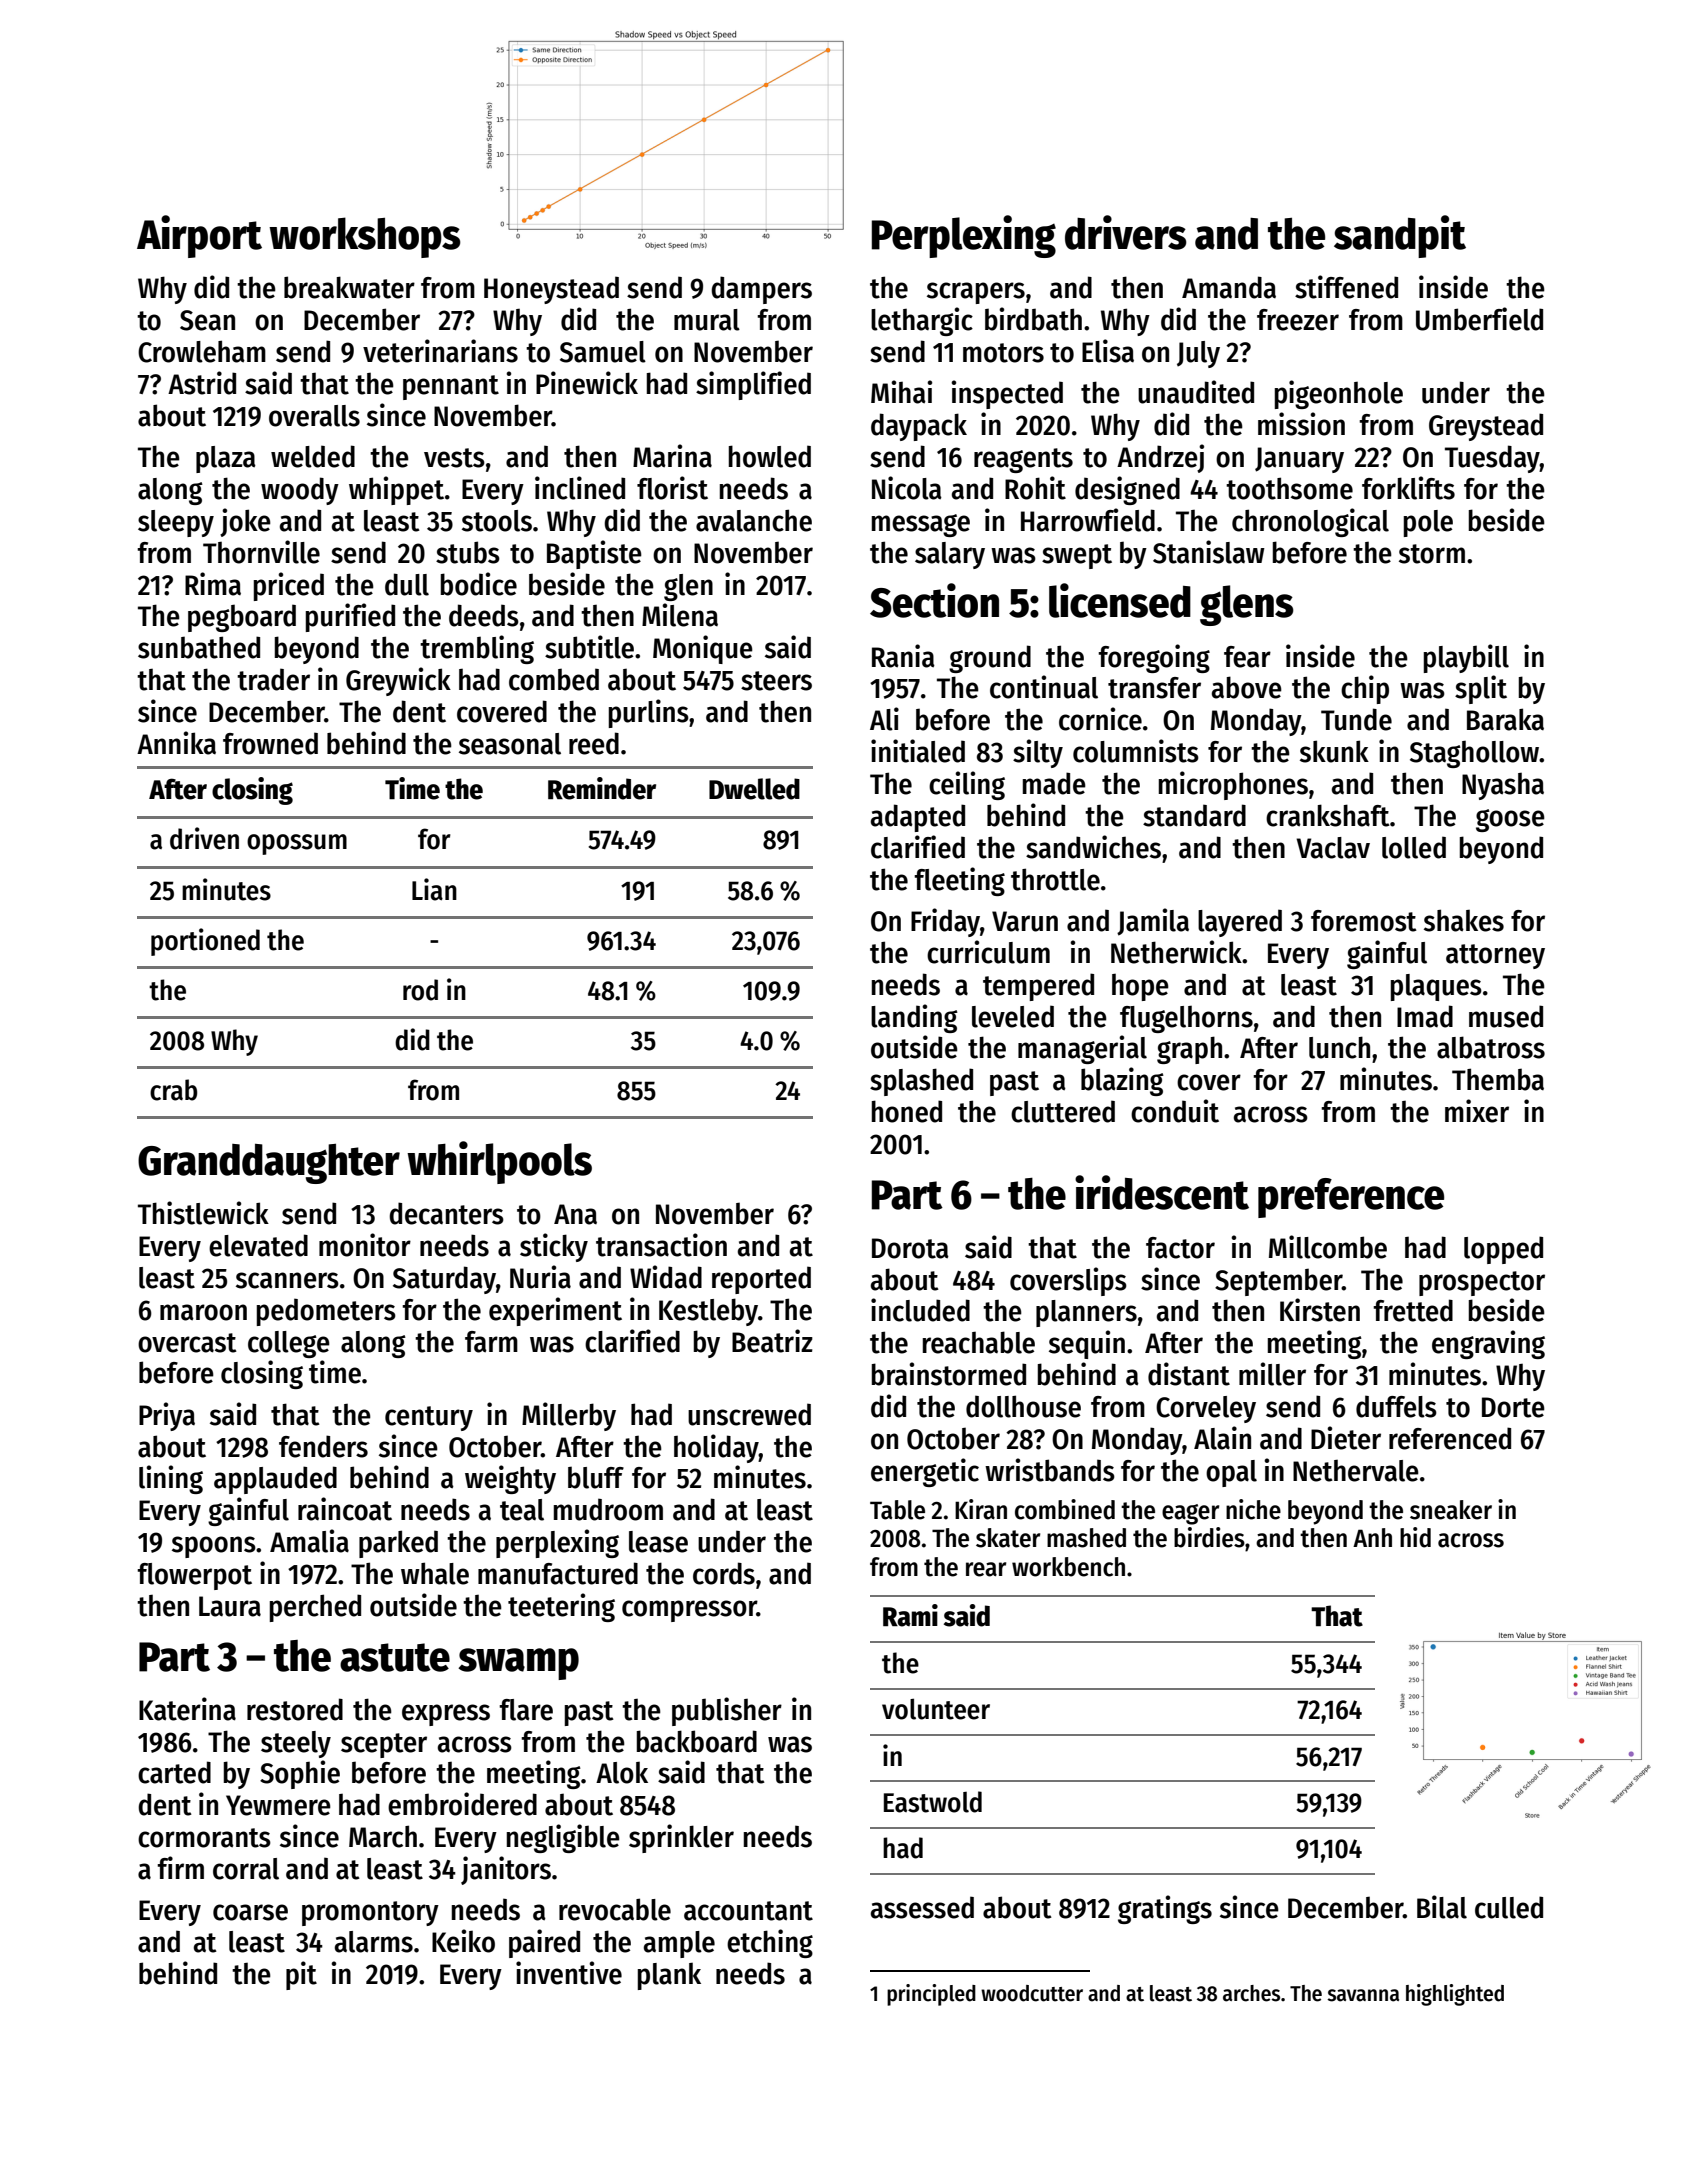 The image size is (1683, 2178). Describe the element at coordinates (203, 1213) in the page. I see `Thistlewick` at that location.
